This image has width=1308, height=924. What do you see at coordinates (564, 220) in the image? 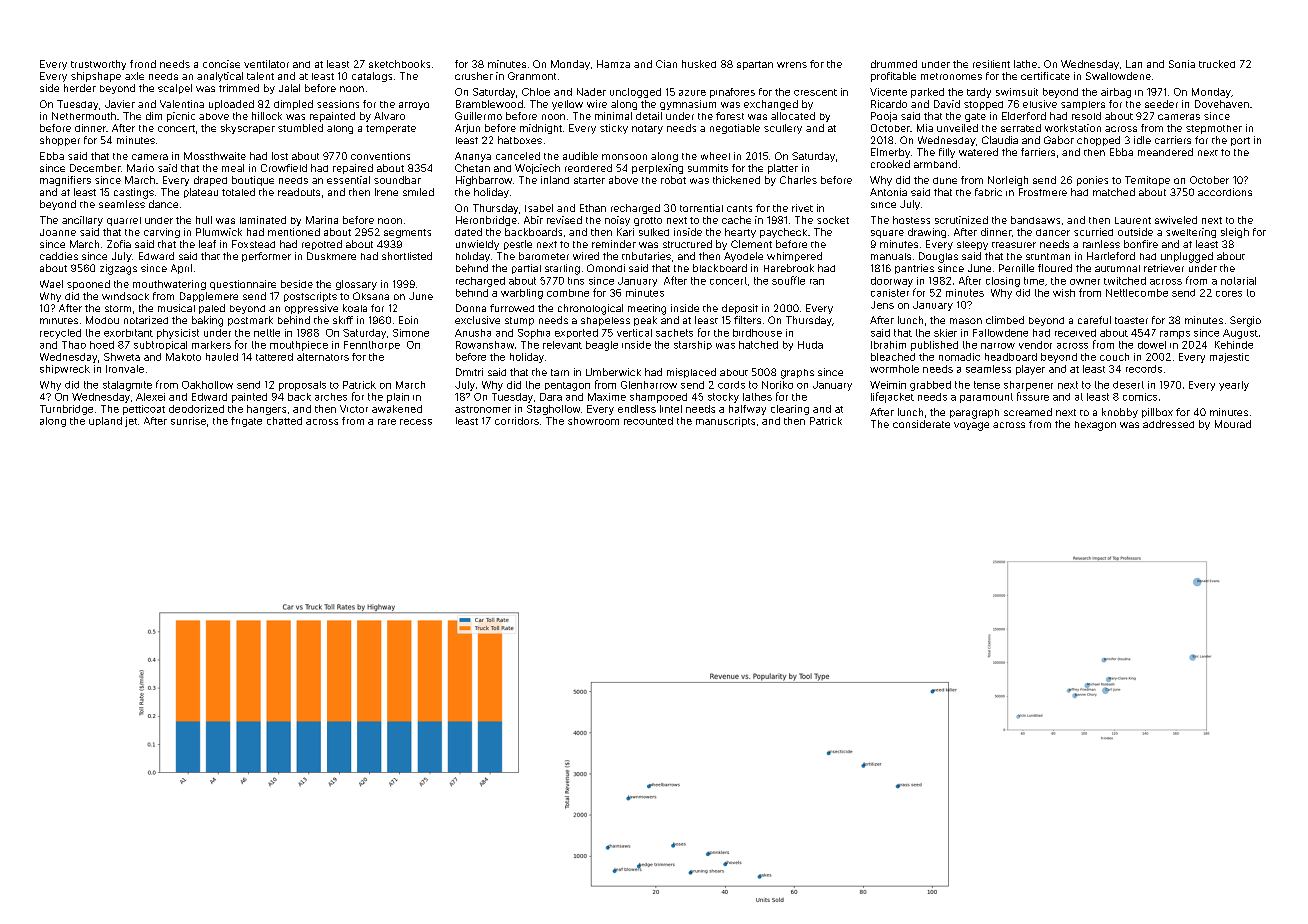
I see `revised` at bounding box center [564, 220].
